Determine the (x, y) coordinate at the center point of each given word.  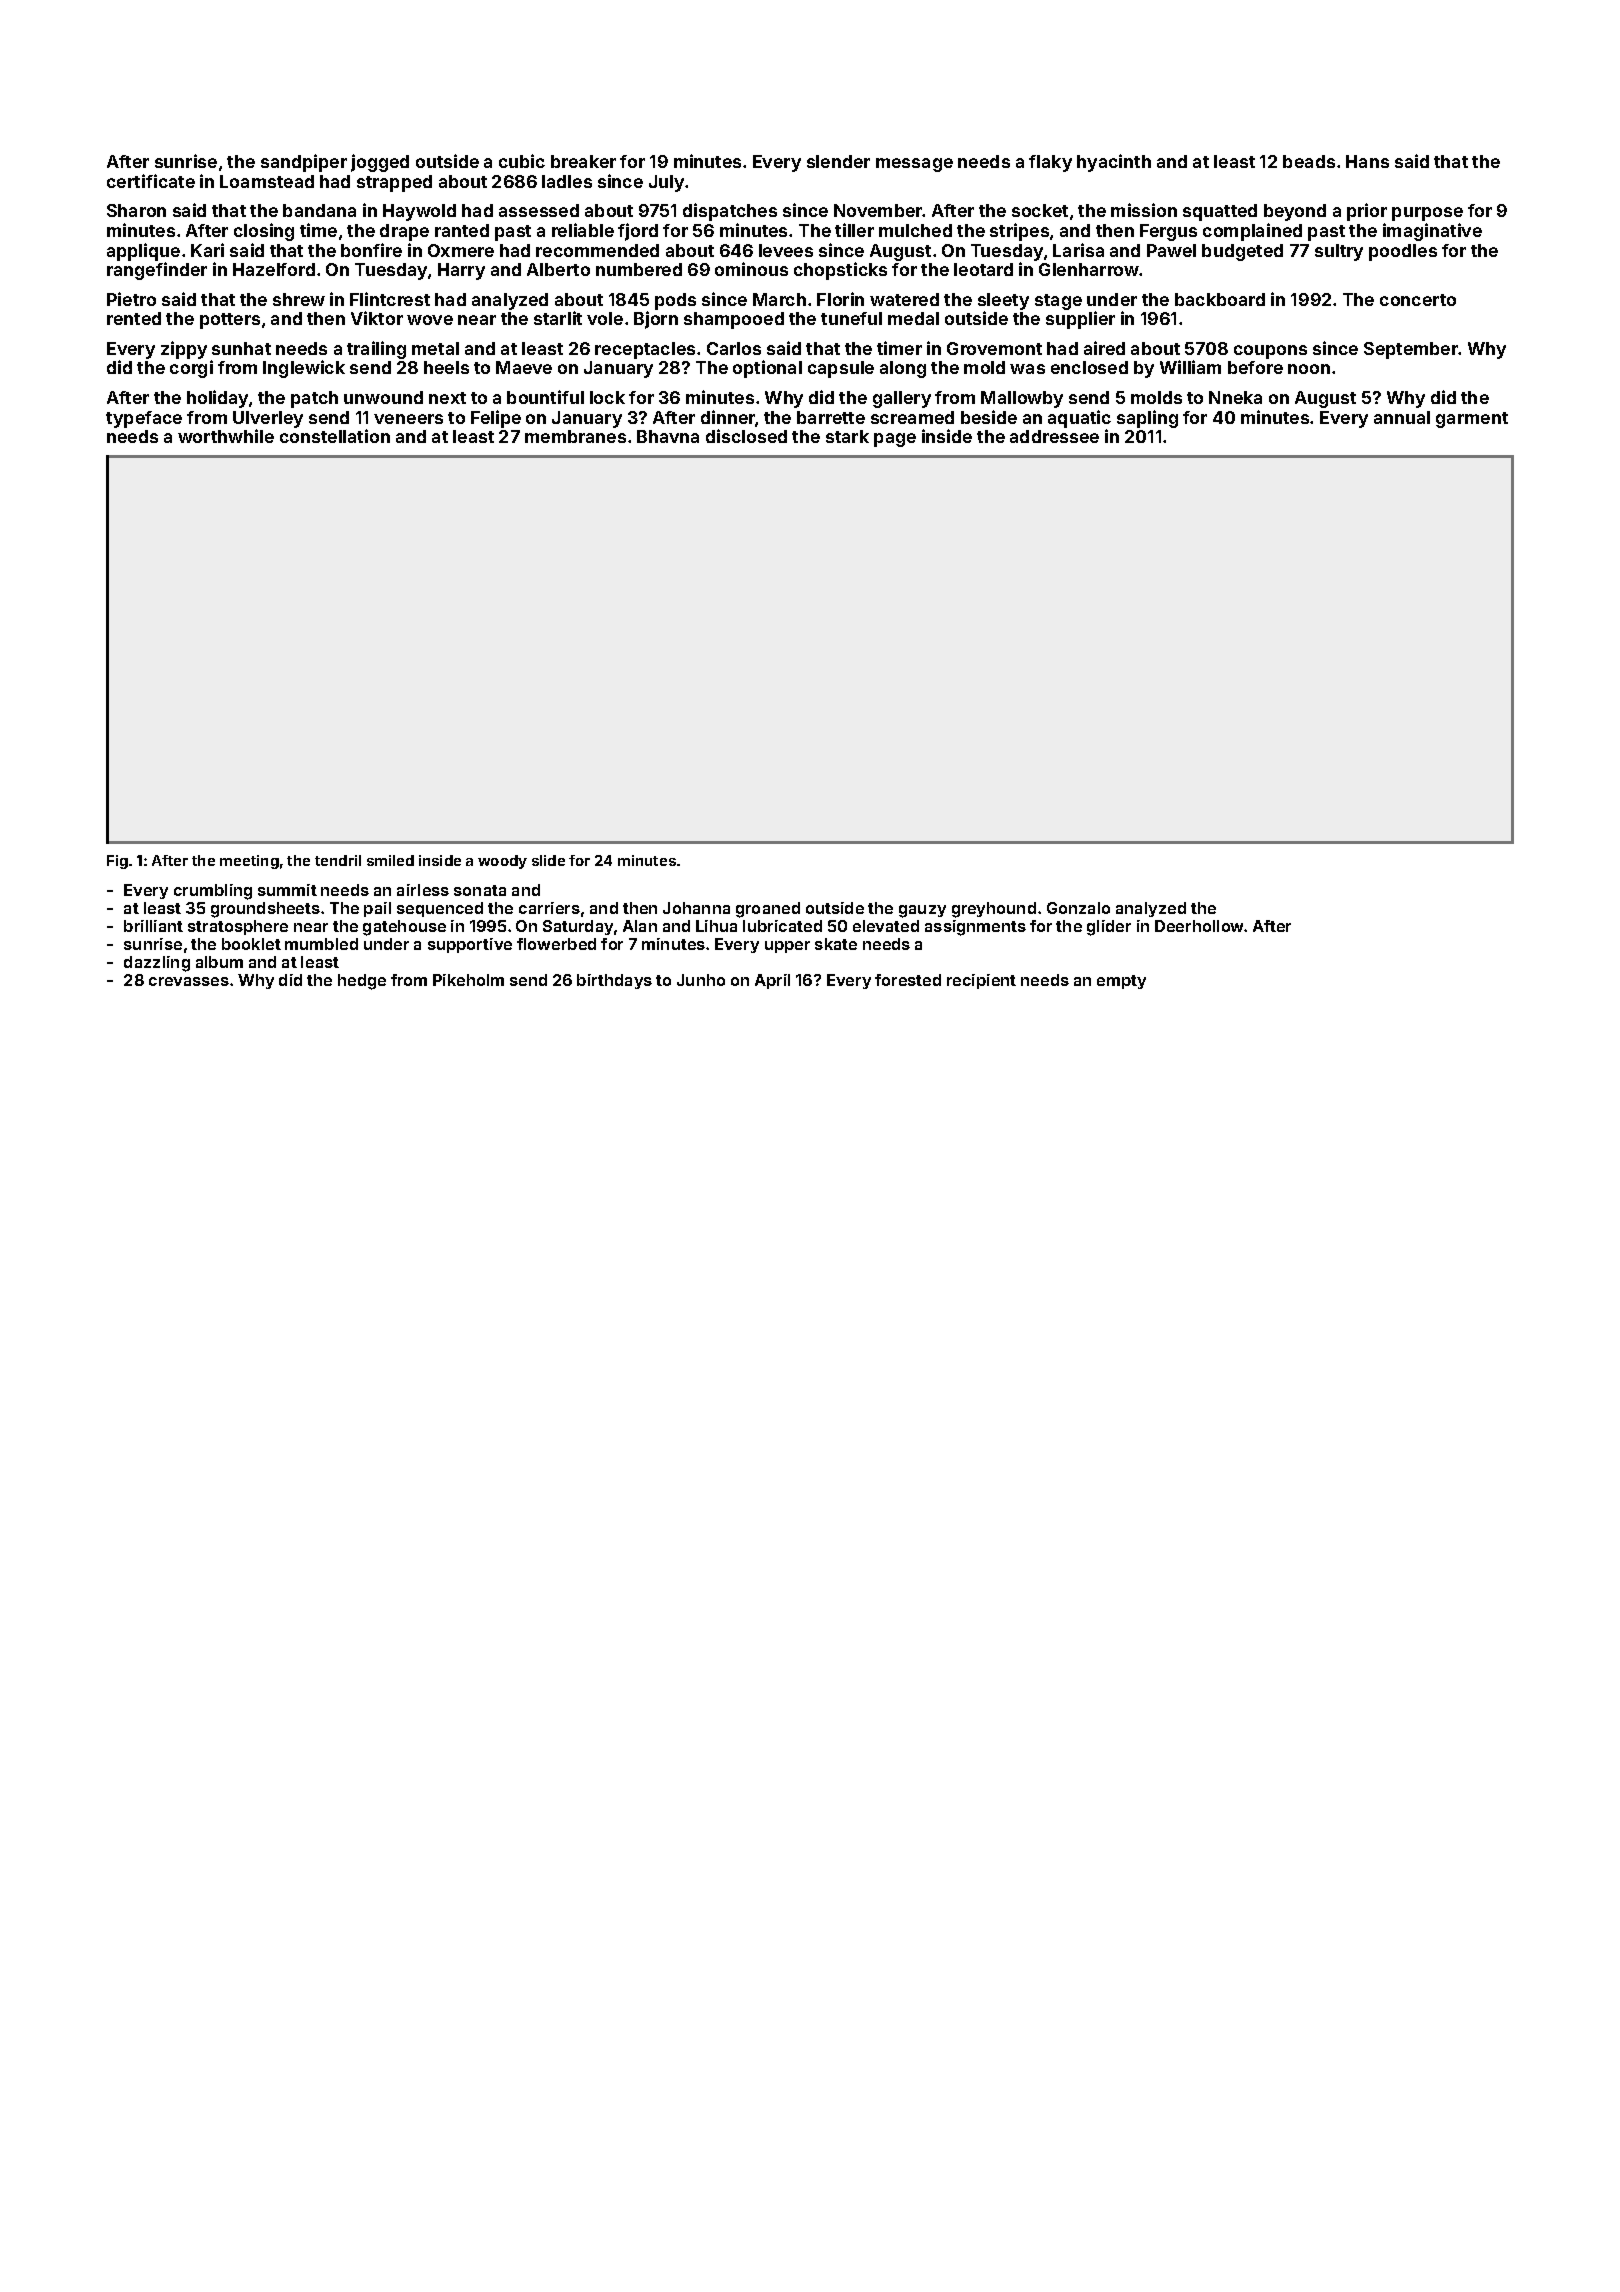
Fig (117, 862)
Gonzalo (1078, 908)
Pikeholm (468, 980)
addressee (1054, 436)
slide (548, 860)
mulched (915, 230)
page (895, 440)
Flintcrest (390, 299)
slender (838, 161)
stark (847, 436)
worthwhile (226, 436)
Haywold (419, 212)
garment (1472, 420)
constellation (335, 436)
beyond (1295, 212)
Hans (1367, 161)
